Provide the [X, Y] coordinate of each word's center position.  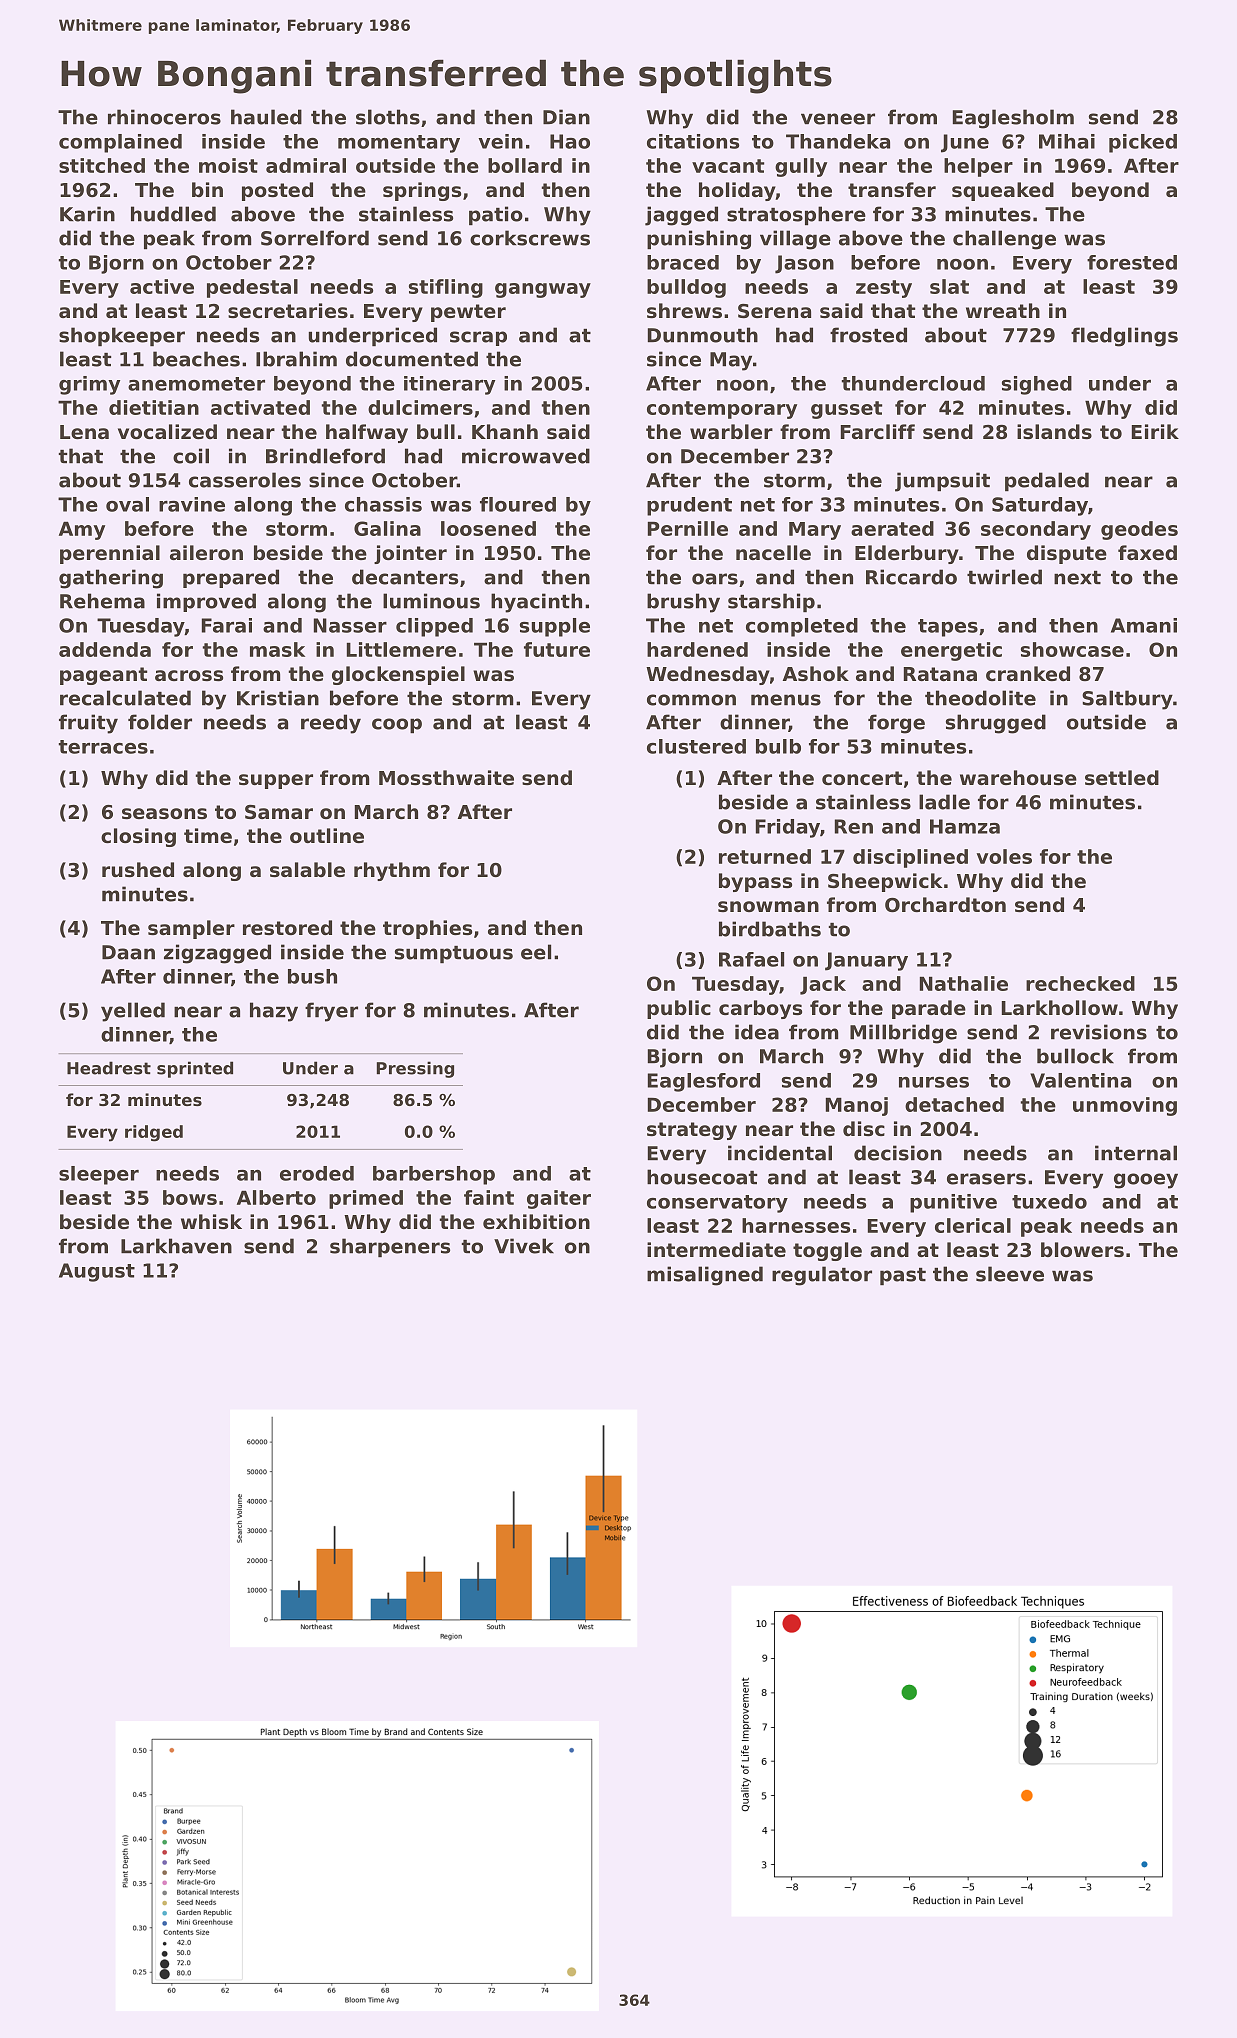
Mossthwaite [446, 778]
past [903, 1277]
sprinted [195, 1069]
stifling [446, 288]
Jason [804, 264]
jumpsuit [942, 482]
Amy [82, 530]
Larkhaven [176, 1246]
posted [277, 191]
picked [1143, 143]
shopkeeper [122, 337]
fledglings [1124, 337]
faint [489, 1197]
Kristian [278, 698]
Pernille [688, 528]
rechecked [1080, 983]
